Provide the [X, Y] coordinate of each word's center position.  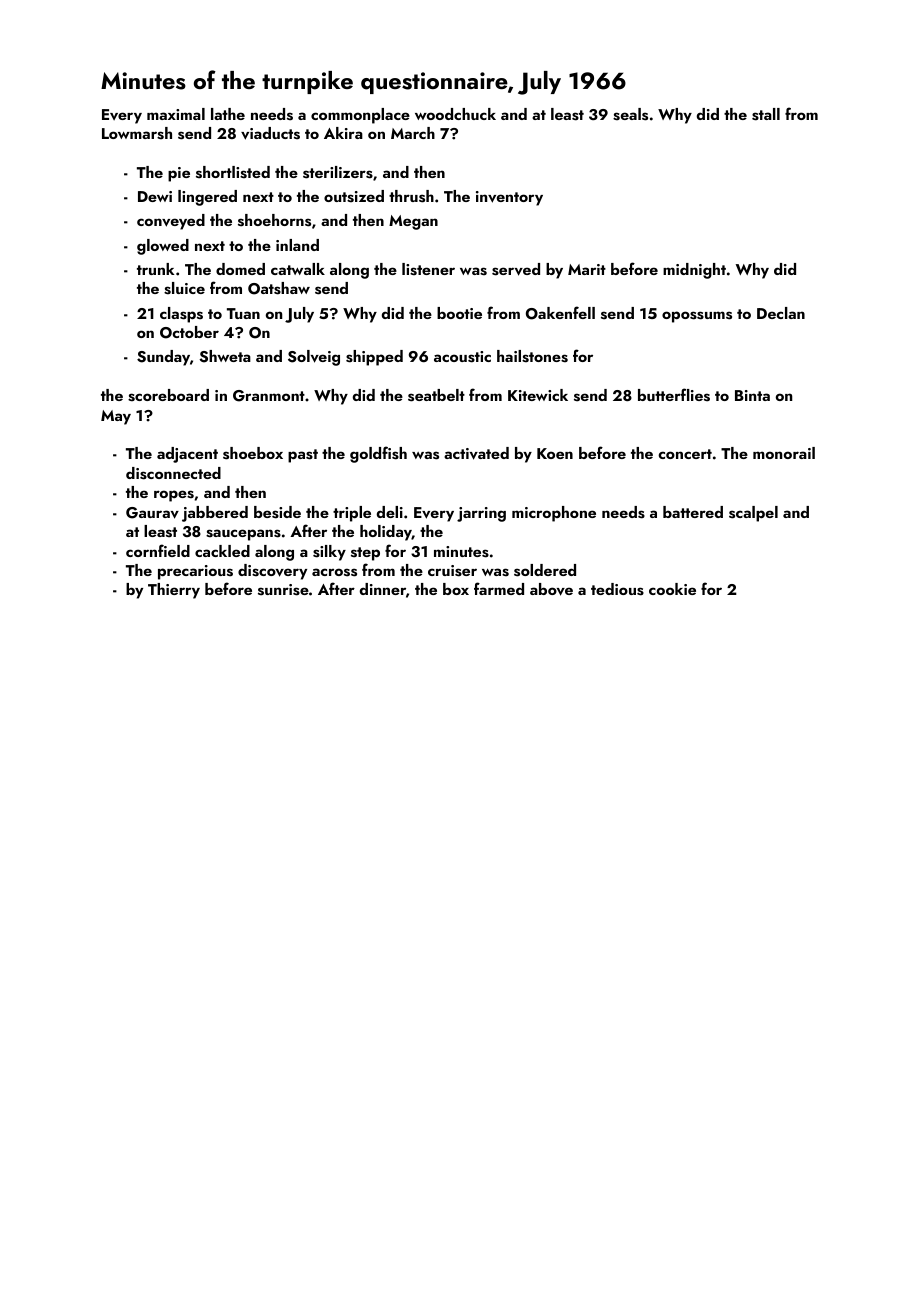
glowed [163, 247]
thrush [411, 196]
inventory [509, 198]
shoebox [253, 453]
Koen [555, 453]
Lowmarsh [137, 133]
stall [766, 114]
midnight [694, 271]
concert [685, 454]
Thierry [174, 591]
